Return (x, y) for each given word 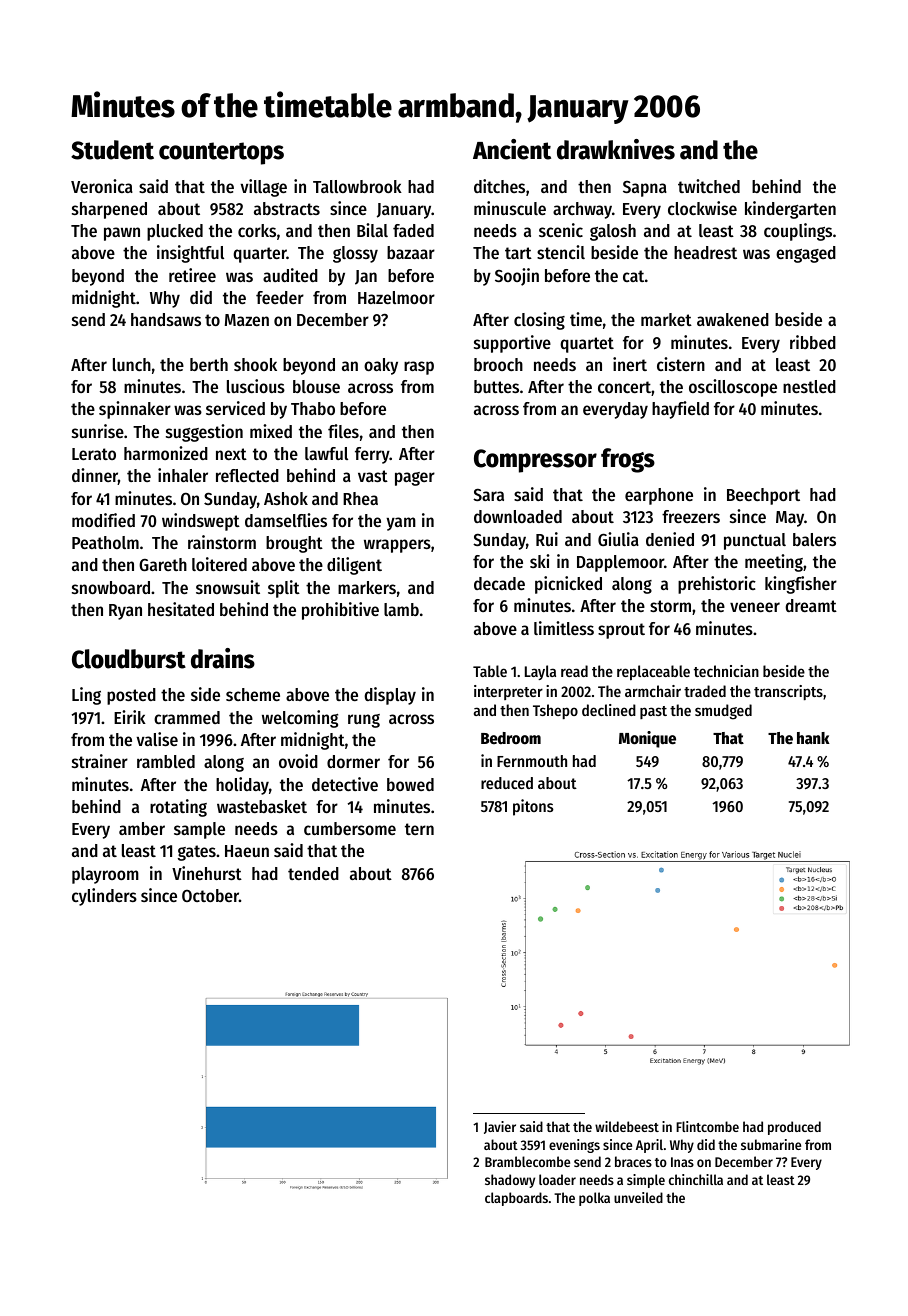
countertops (221, 153)
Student (112, 150)
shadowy (510, 1181)
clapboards (516, 1199)
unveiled (638, 1197)
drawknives (616, 149)
